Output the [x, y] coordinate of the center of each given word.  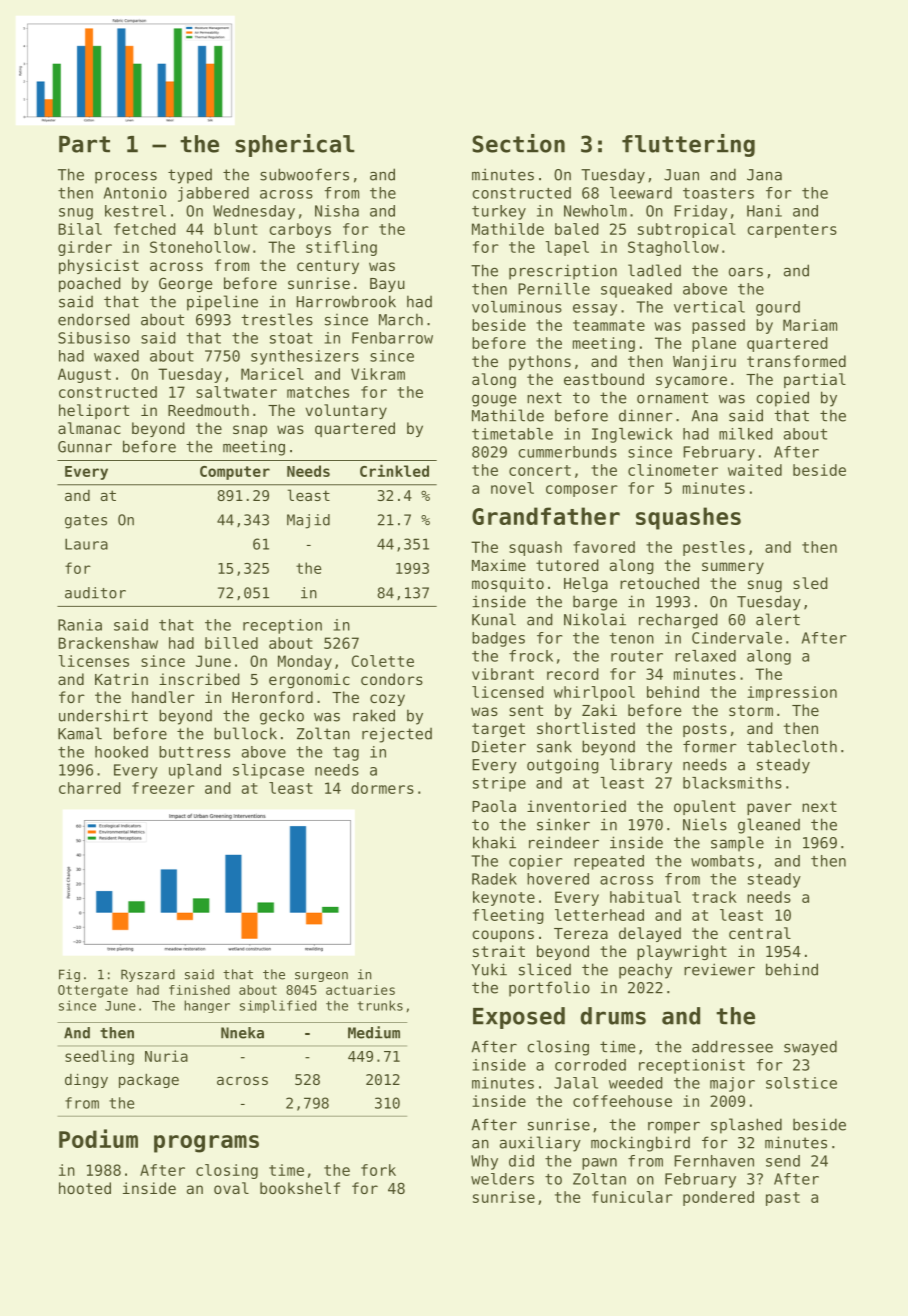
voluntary [346, 411]
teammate [609, 325]
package [149, 1081]
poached [90, 284]
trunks [380, 1005]
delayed [650, 934]
